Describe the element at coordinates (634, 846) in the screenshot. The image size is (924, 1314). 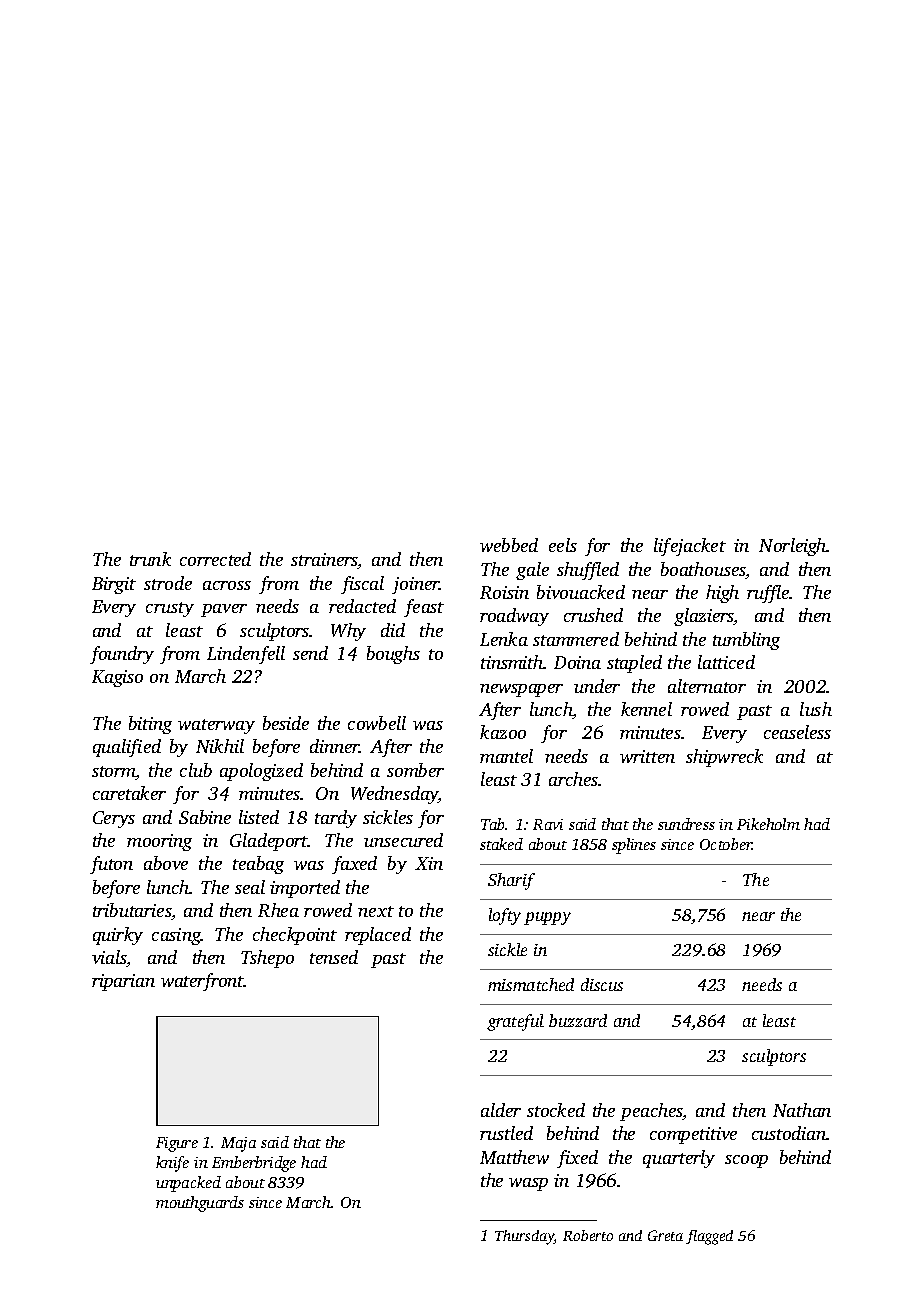
I see `splines` at that location.
